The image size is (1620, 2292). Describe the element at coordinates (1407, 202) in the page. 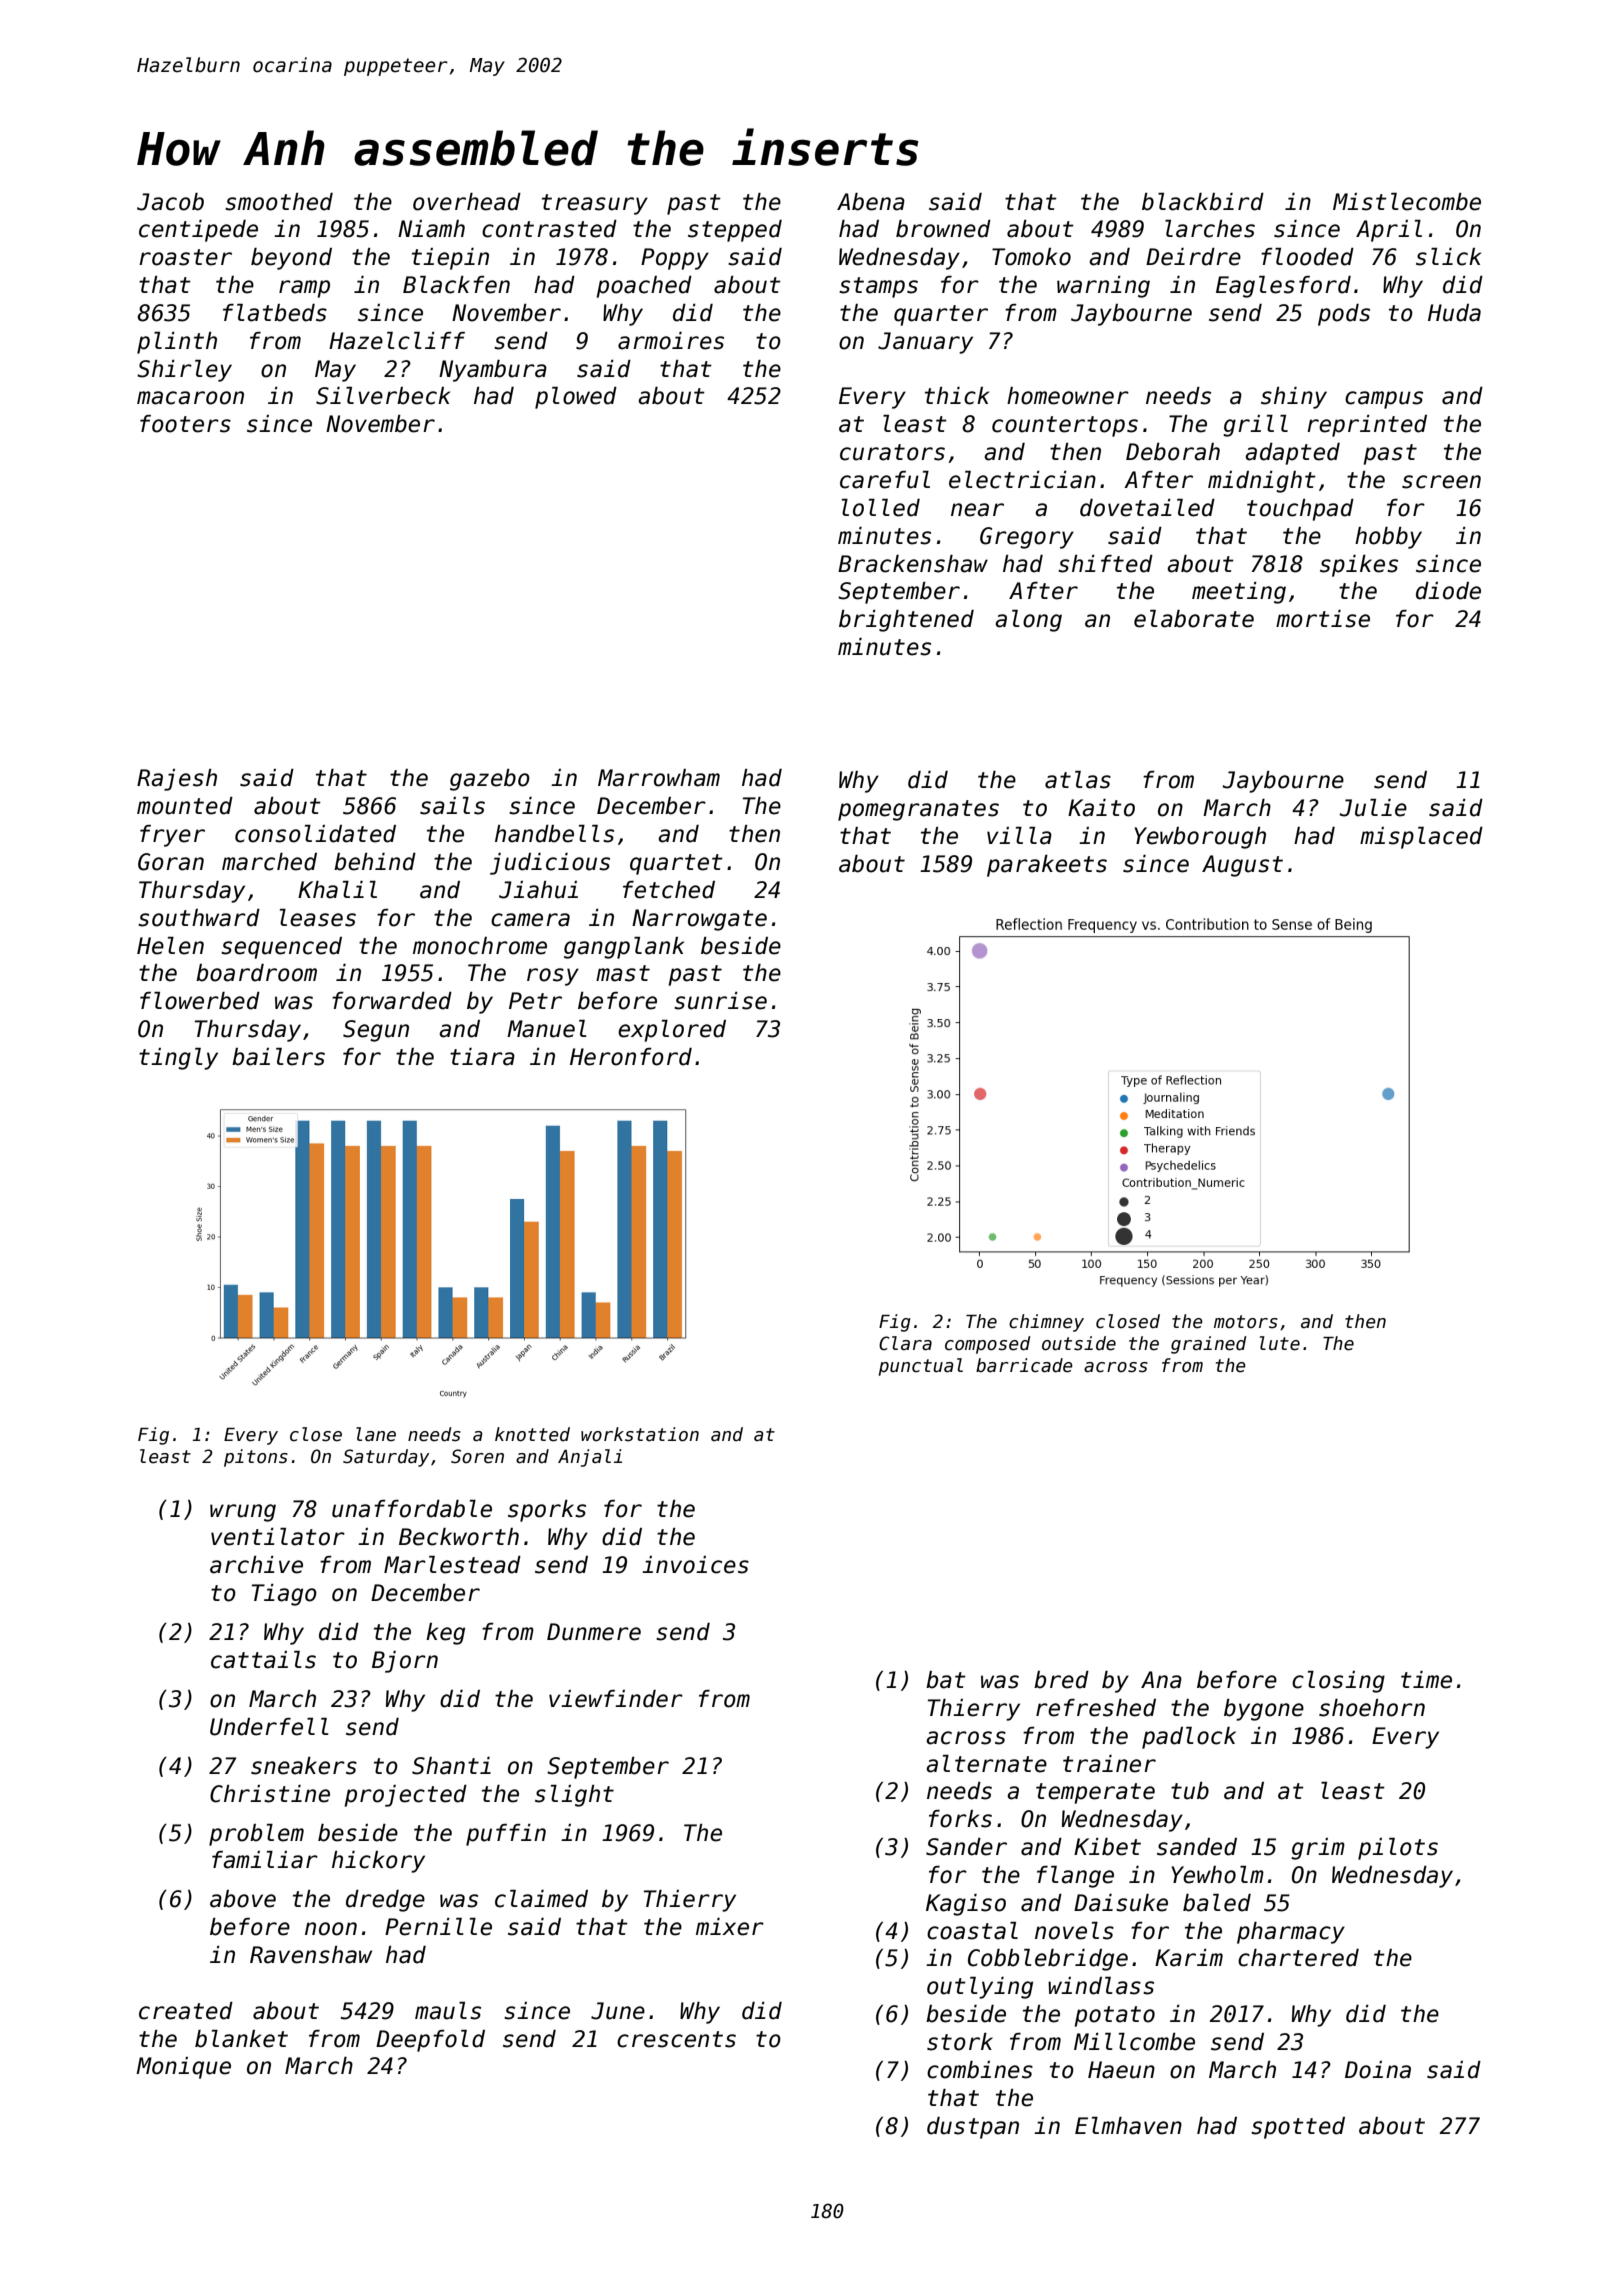

I see `Mistlecombe` at that location.
